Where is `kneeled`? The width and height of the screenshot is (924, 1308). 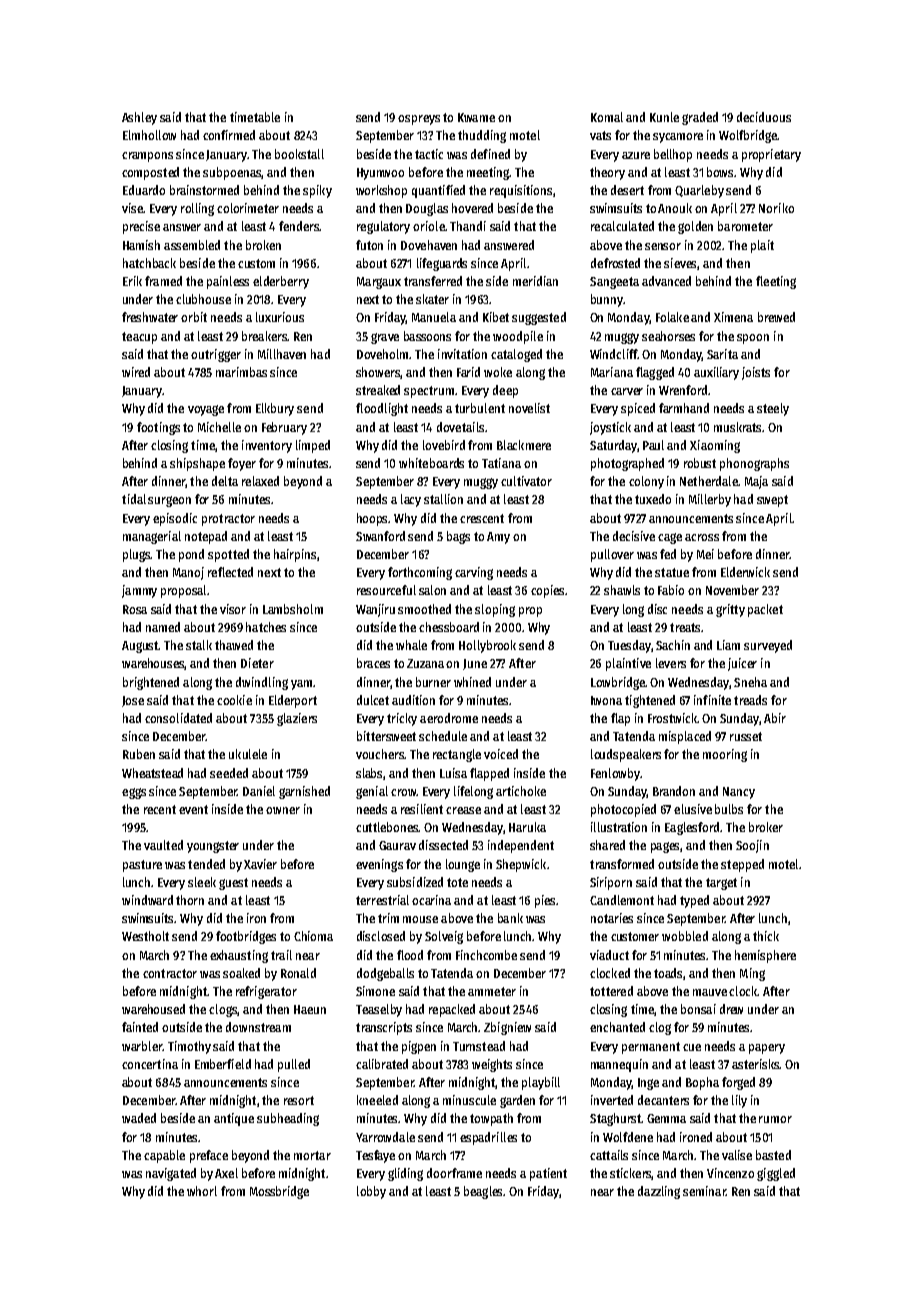
kneeled is located at coordinates (377, 1100).
